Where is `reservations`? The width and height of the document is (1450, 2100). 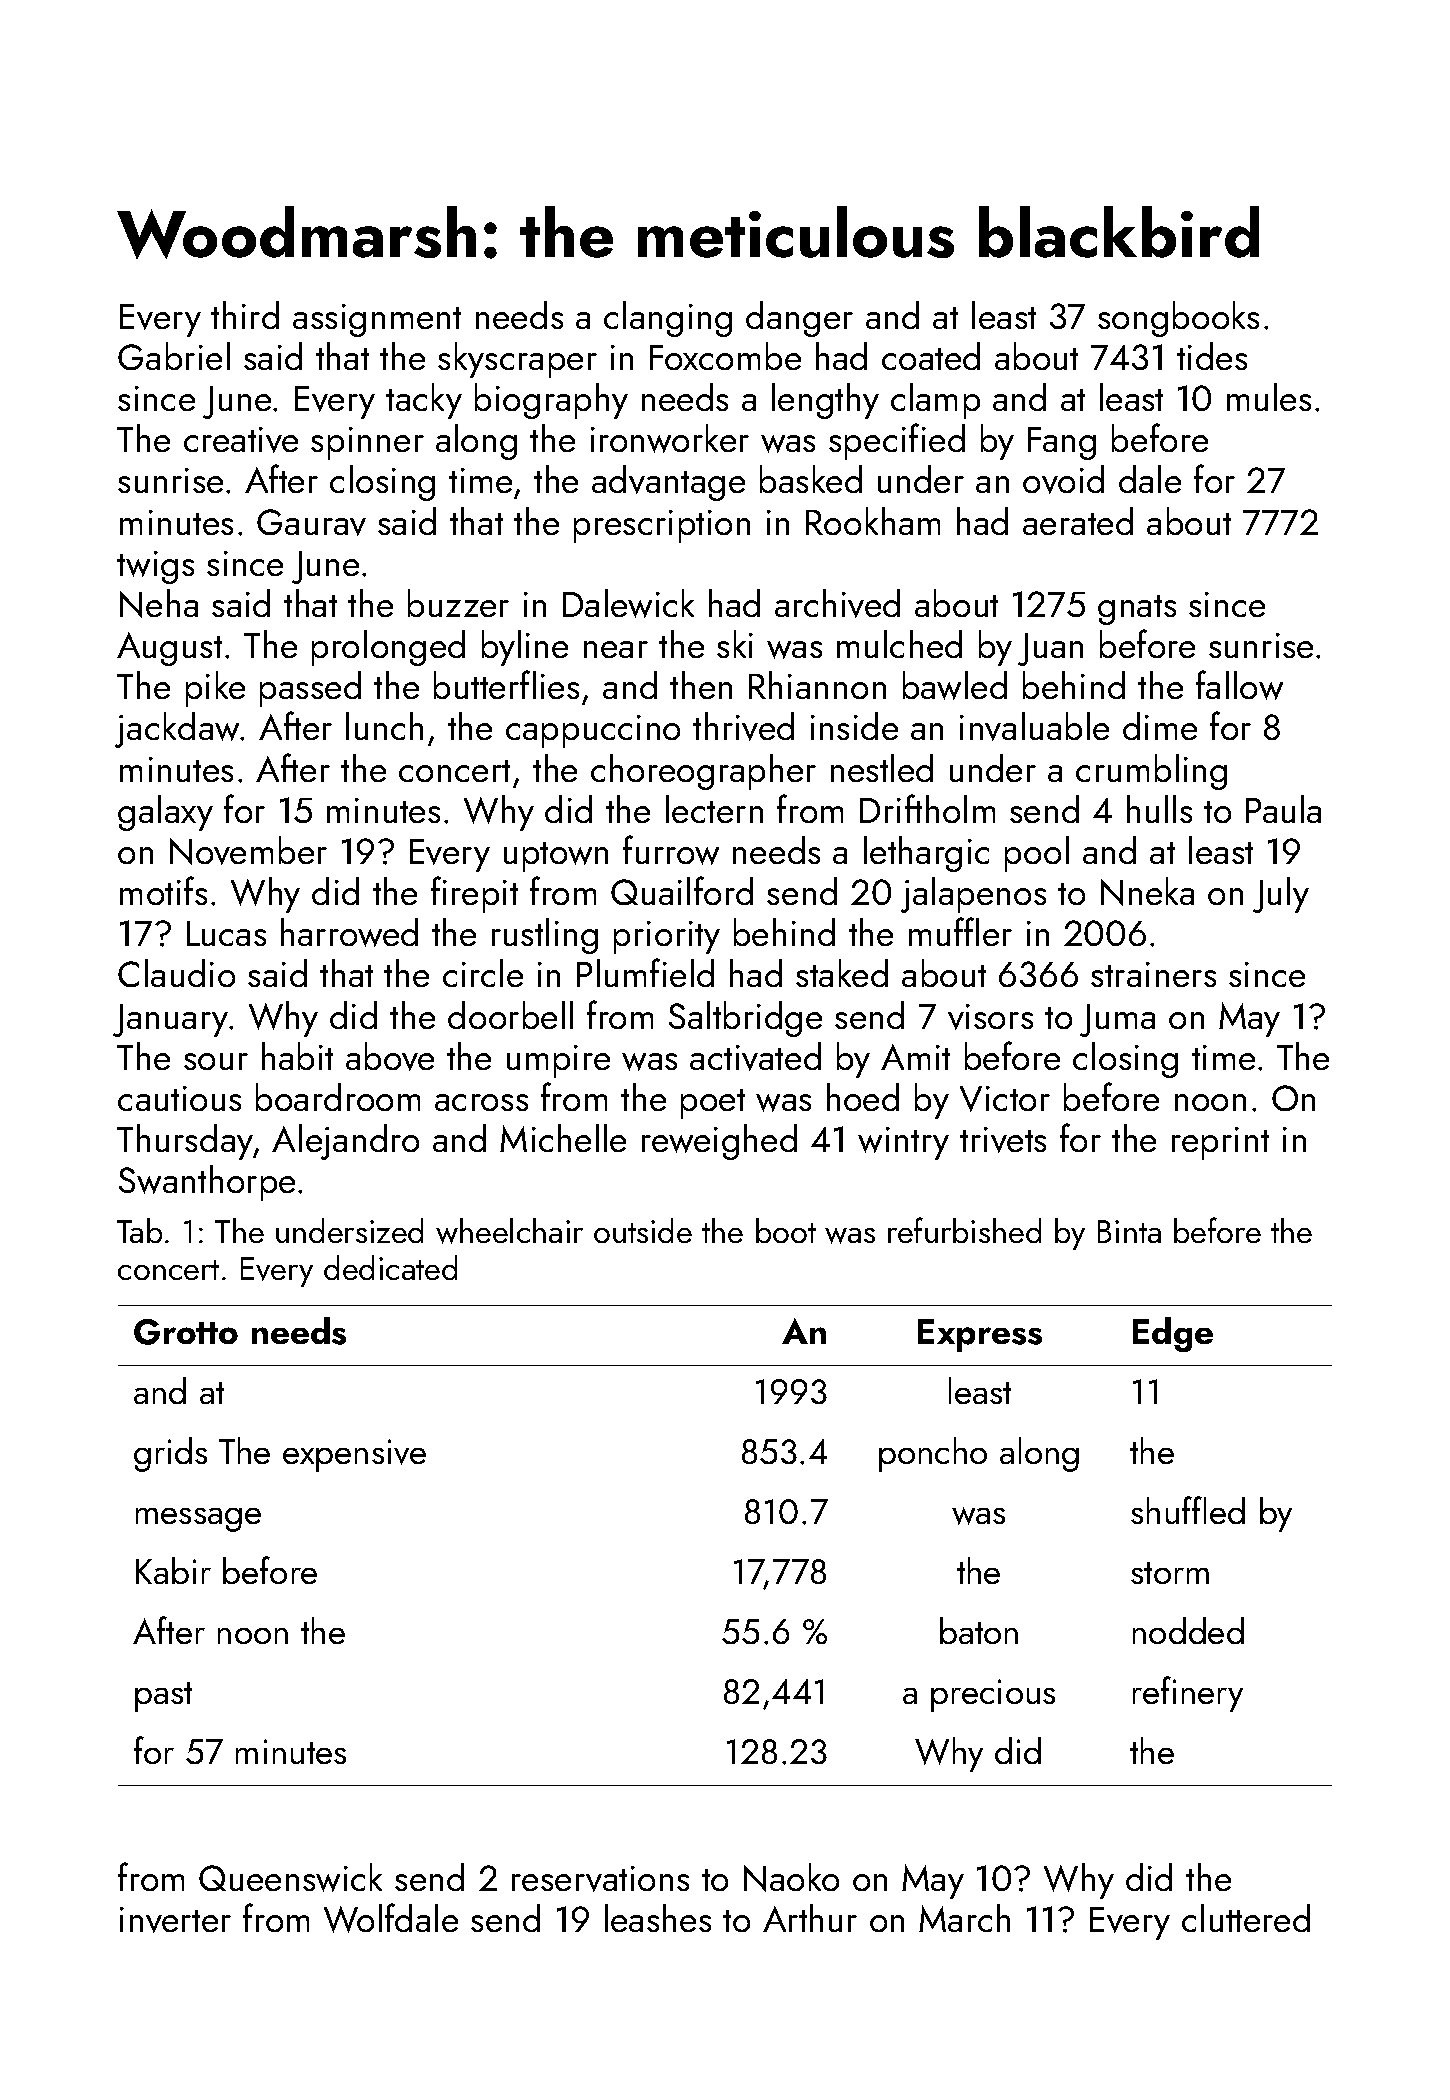 reservations is located at coordinates (600, 1879).
